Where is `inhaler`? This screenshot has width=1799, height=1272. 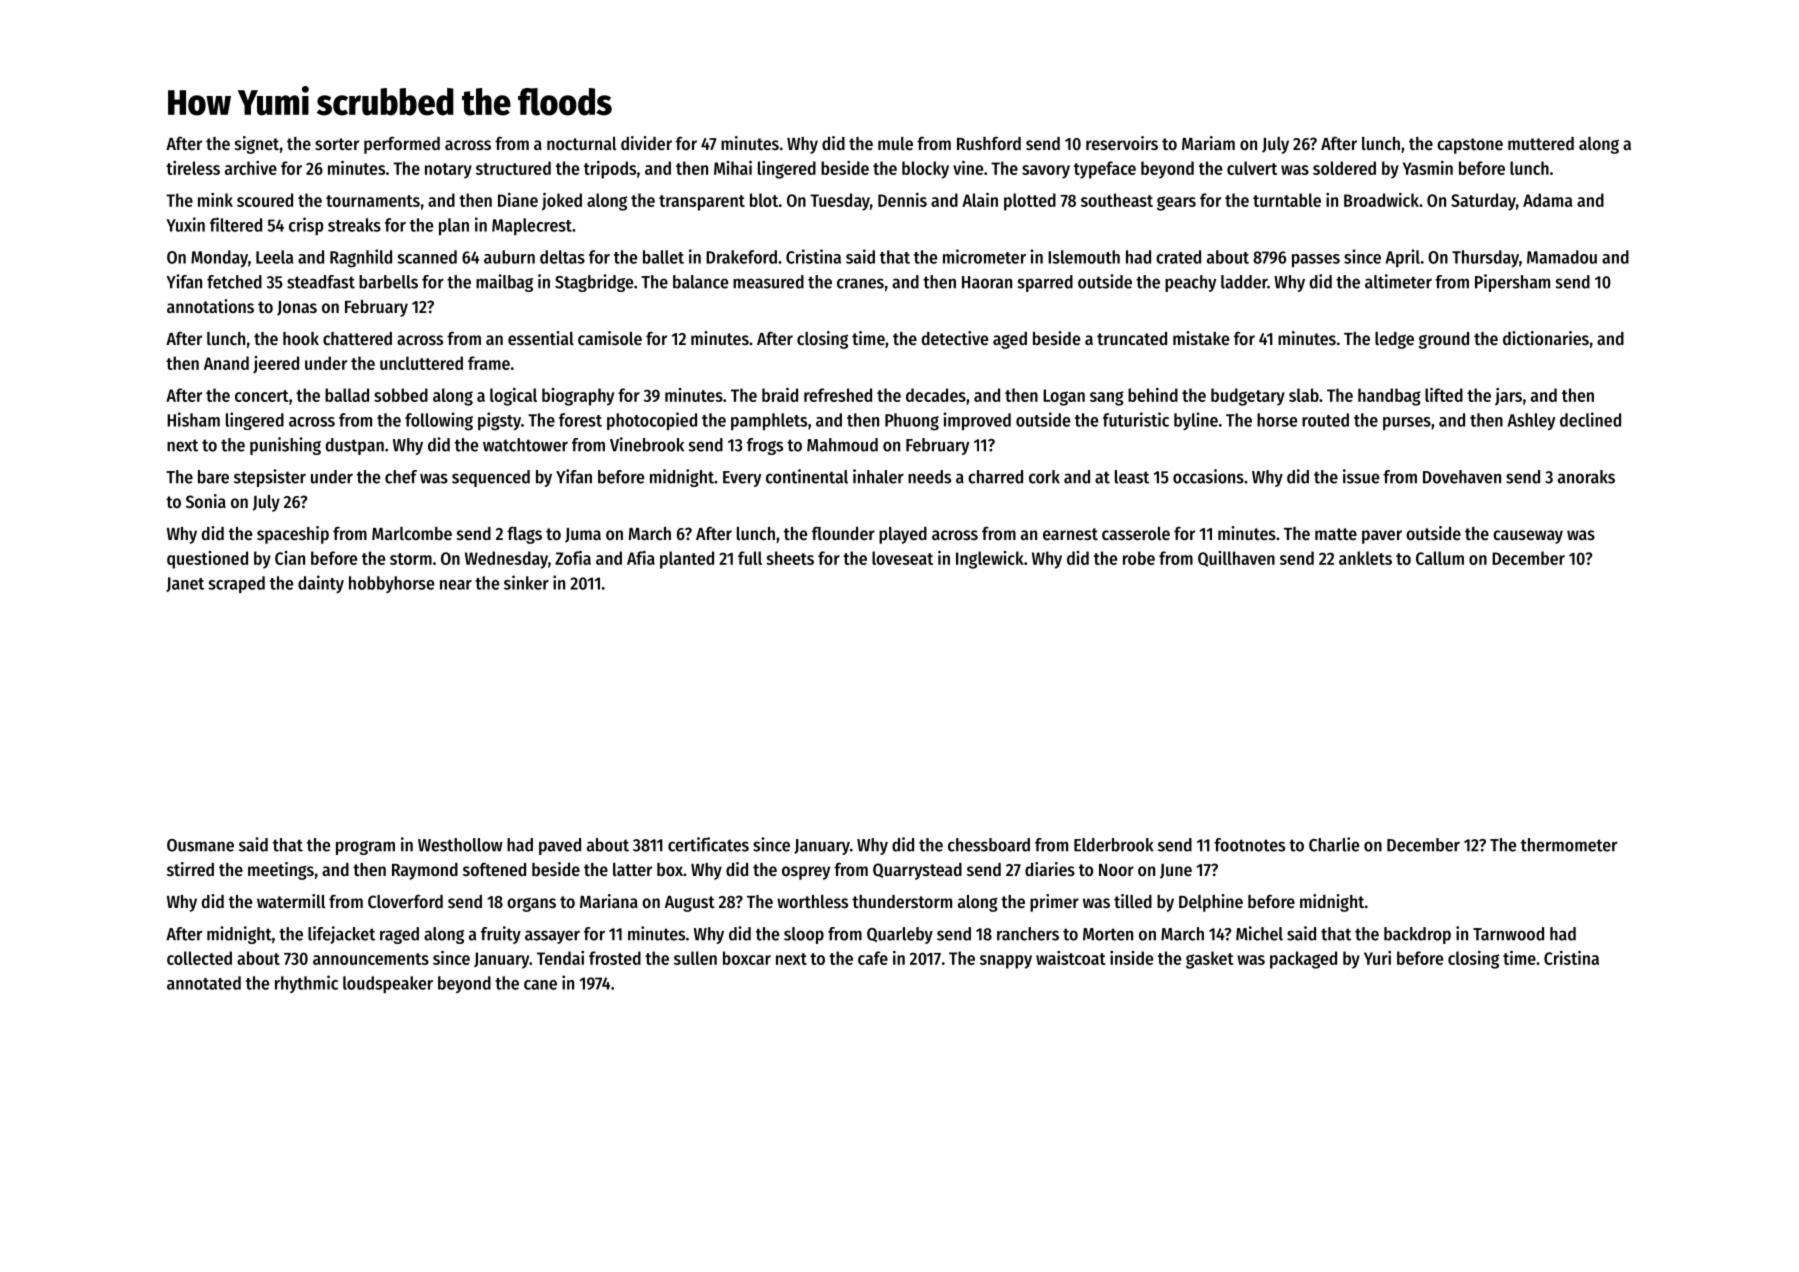 inhaler is located at coordinates (878, 476).
